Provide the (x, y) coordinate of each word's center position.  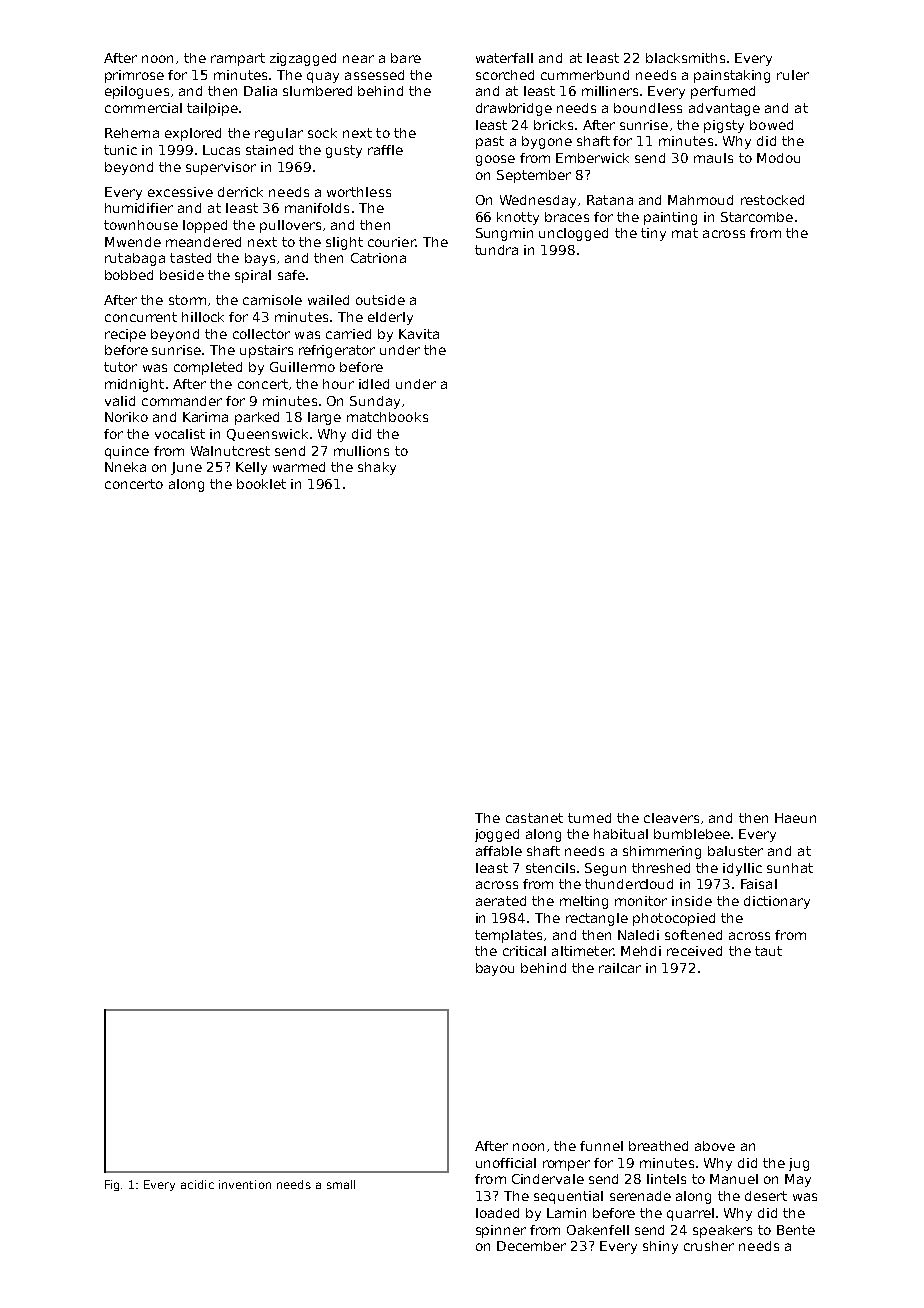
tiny (653, 234)
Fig (112, 1185)
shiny (660, 1247)
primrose (134, 76)
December (531, 1246)
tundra (496, 250)
